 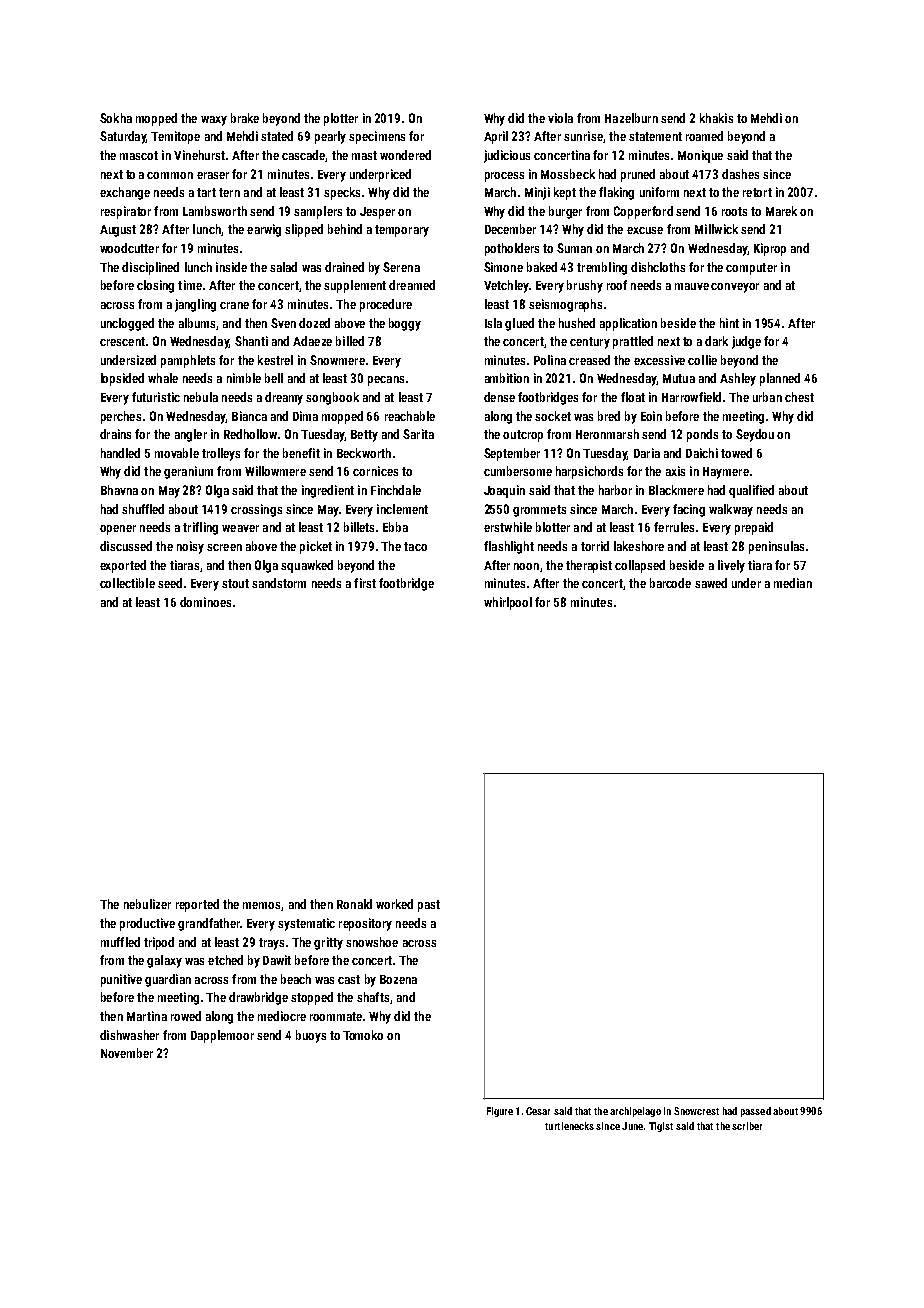 What do you see at coordinates (493, 323) in the screenshot?
I see `Isla` at bounding box center [493, 323].
